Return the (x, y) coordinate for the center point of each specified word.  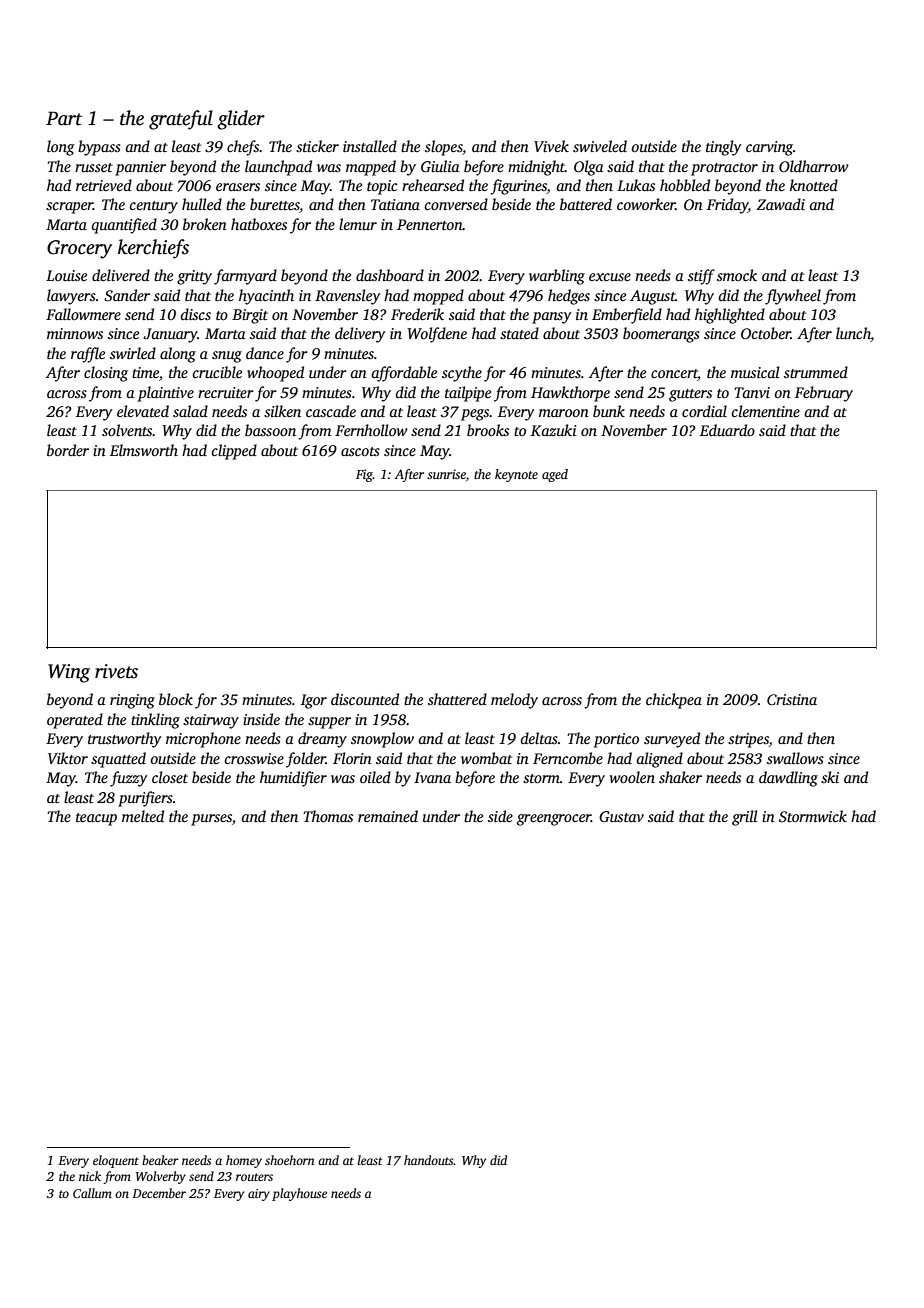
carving (769, 148)
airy (259, 1195)
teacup (96, 819)
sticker (317, 146)
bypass (99, 148)
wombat (486, 758)
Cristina (792, 699)
